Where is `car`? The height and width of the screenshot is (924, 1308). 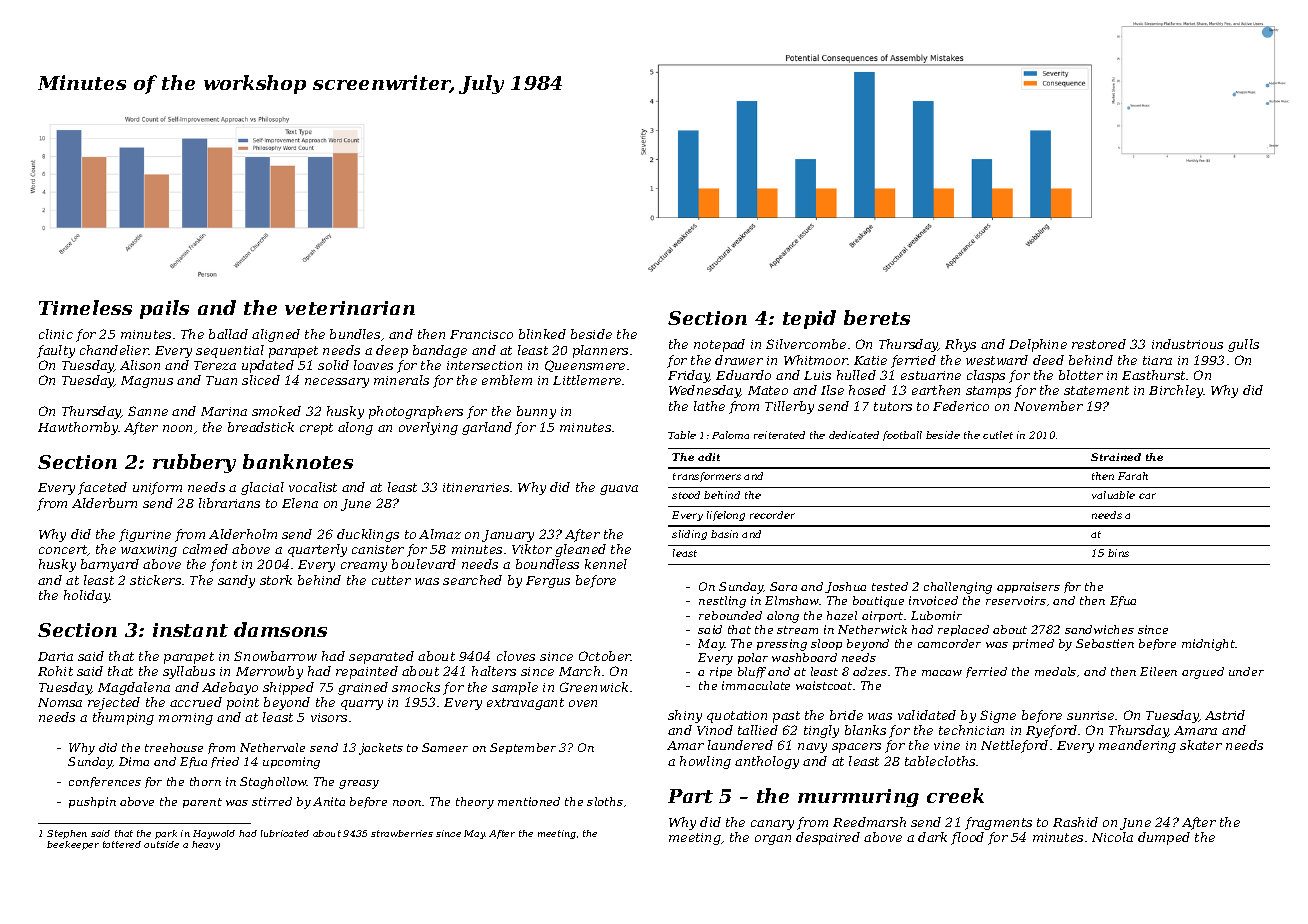 car is located at coordinates (1147, 496).
